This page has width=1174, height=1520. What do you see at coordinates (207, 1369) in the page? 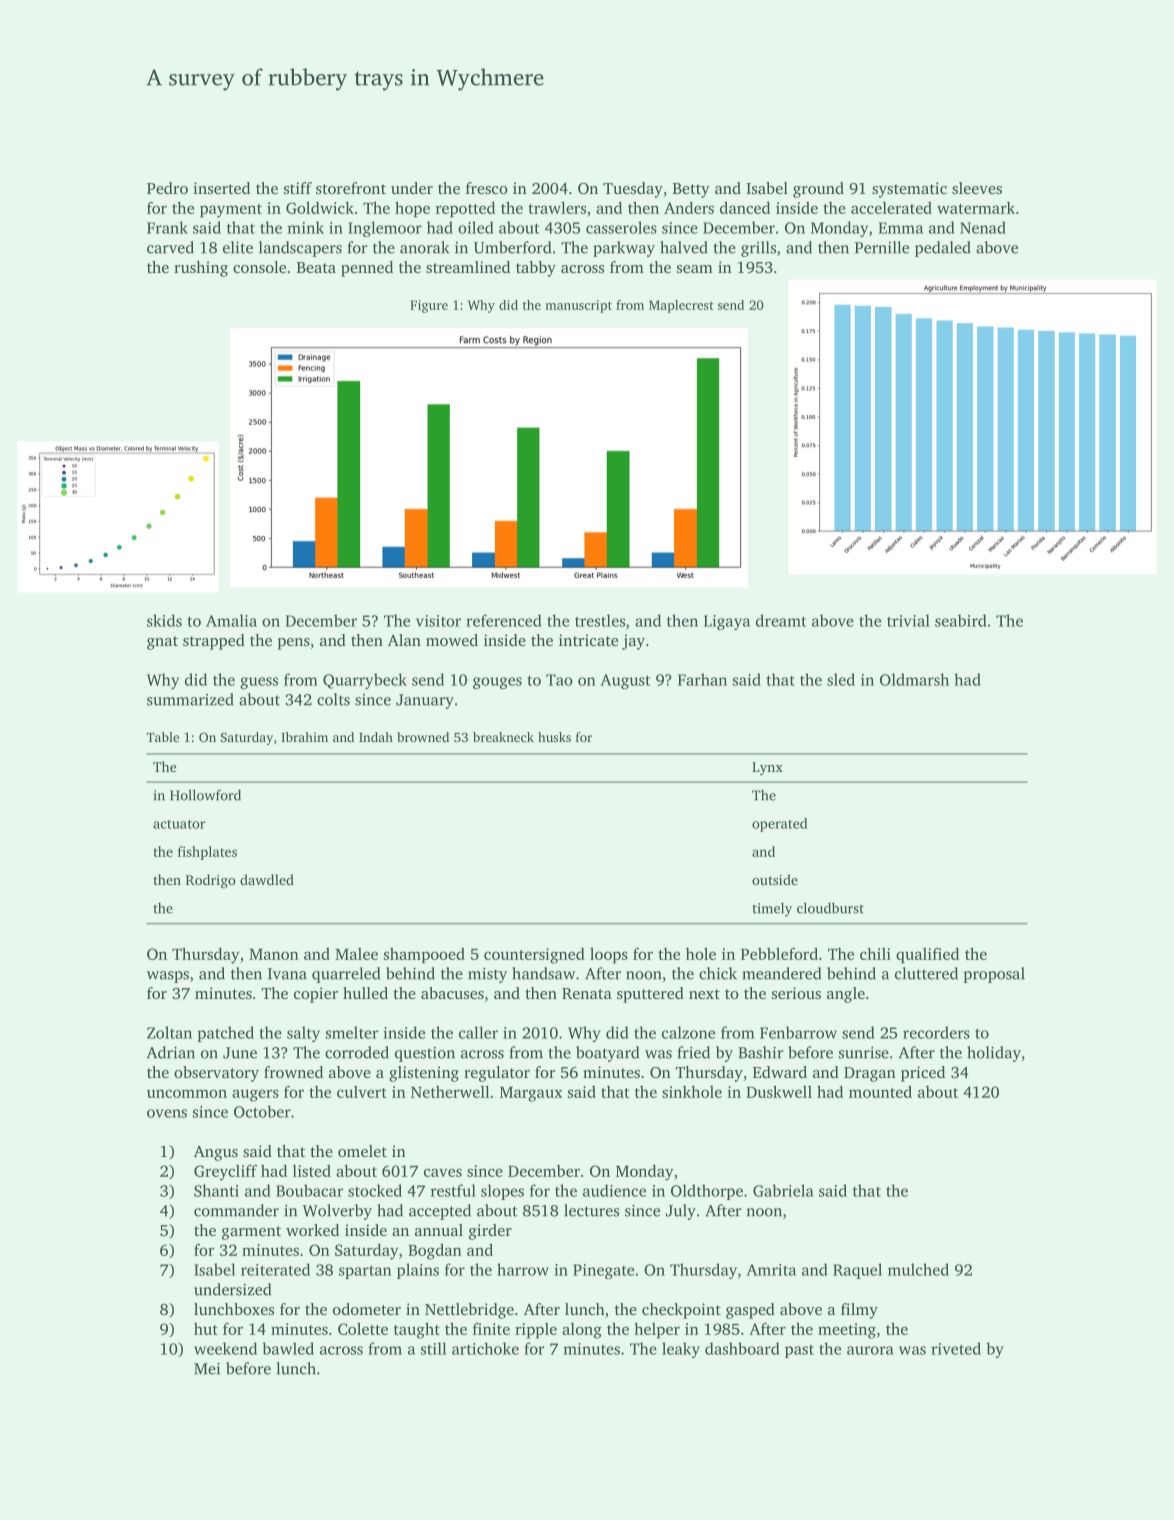
I see `Mei` at bounding box center [207, 1369].
